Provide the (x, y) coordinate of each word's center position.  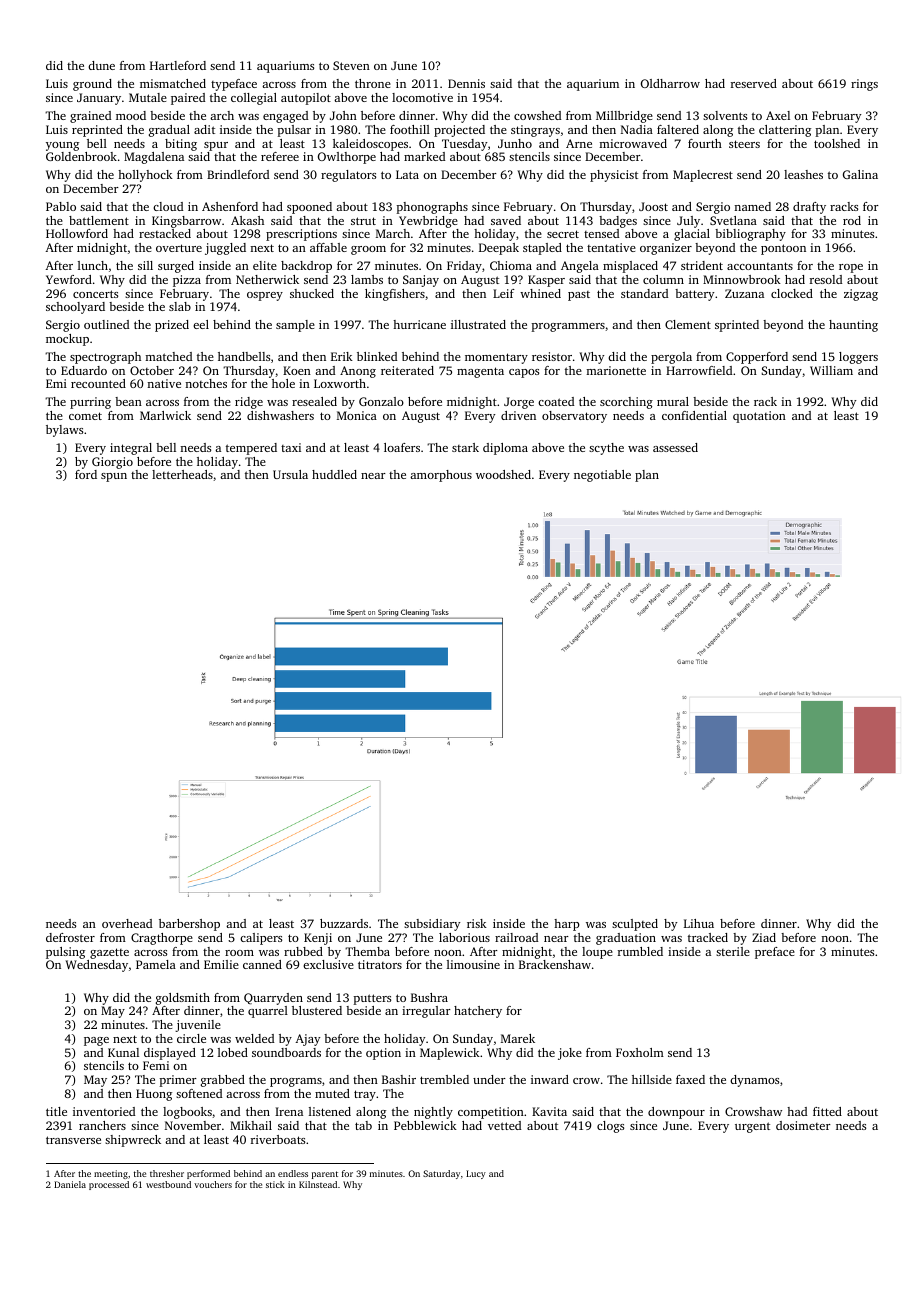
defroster (70, 937)
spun (114, 477)
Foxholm (640, 1052)
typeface (234, 85)
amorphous (441, 476)
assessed (675, 447)
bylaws (64, 431)
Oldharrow (670, 83)
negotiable (602, 476)
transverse (73, 1140)
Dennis (466, 83)
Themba (367, 951)
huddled (334, 474)
